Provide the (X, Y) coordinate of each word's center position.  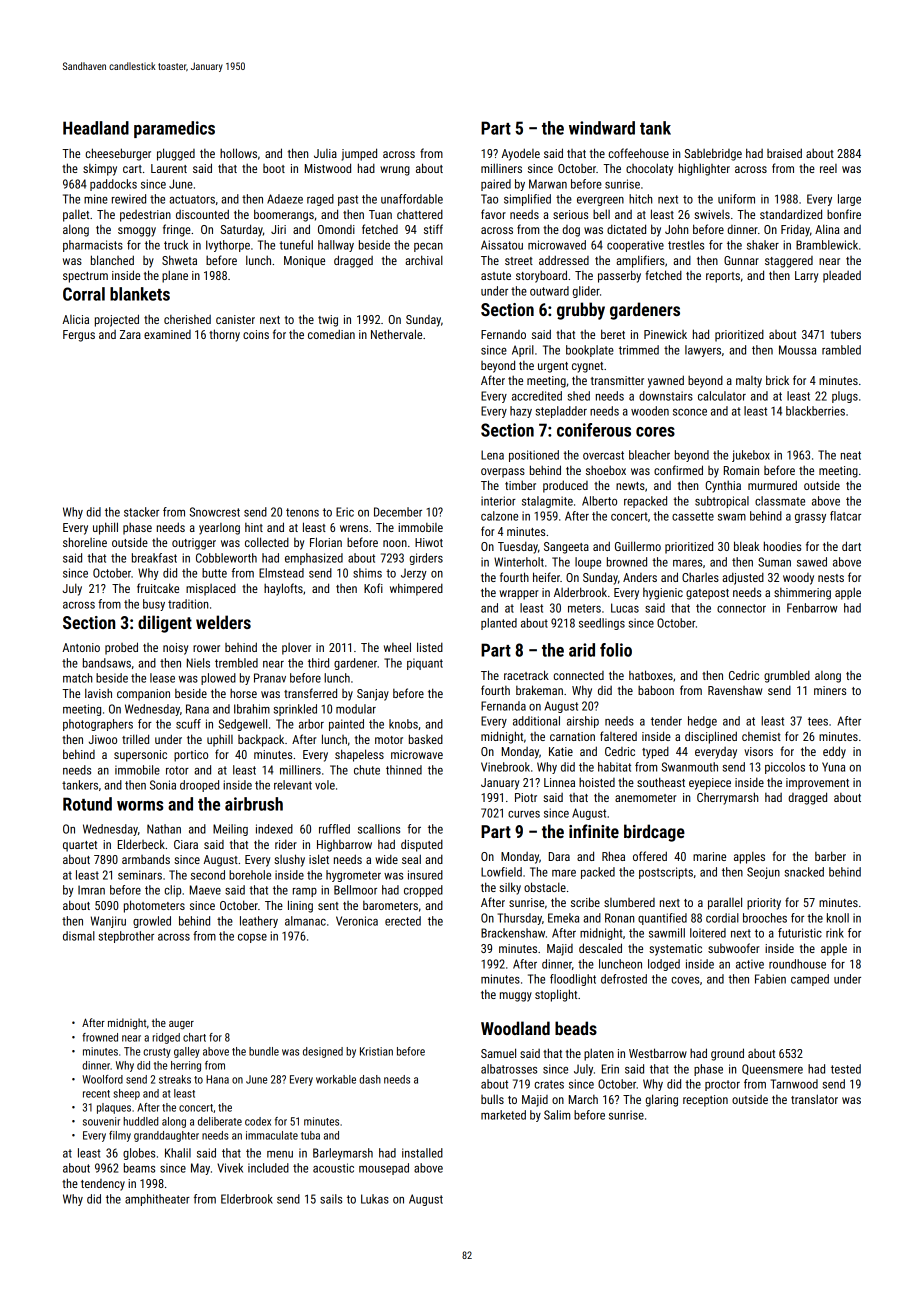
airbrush (254, 804)
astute (496, 276)
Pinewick (665, 334)
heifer (546, 577)
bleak (746, 546)
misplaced (211, 589)
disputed (422, 845)
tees (818, 721)
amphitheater (157, 1200)
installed (422, 1153)
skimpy (100, 170)
